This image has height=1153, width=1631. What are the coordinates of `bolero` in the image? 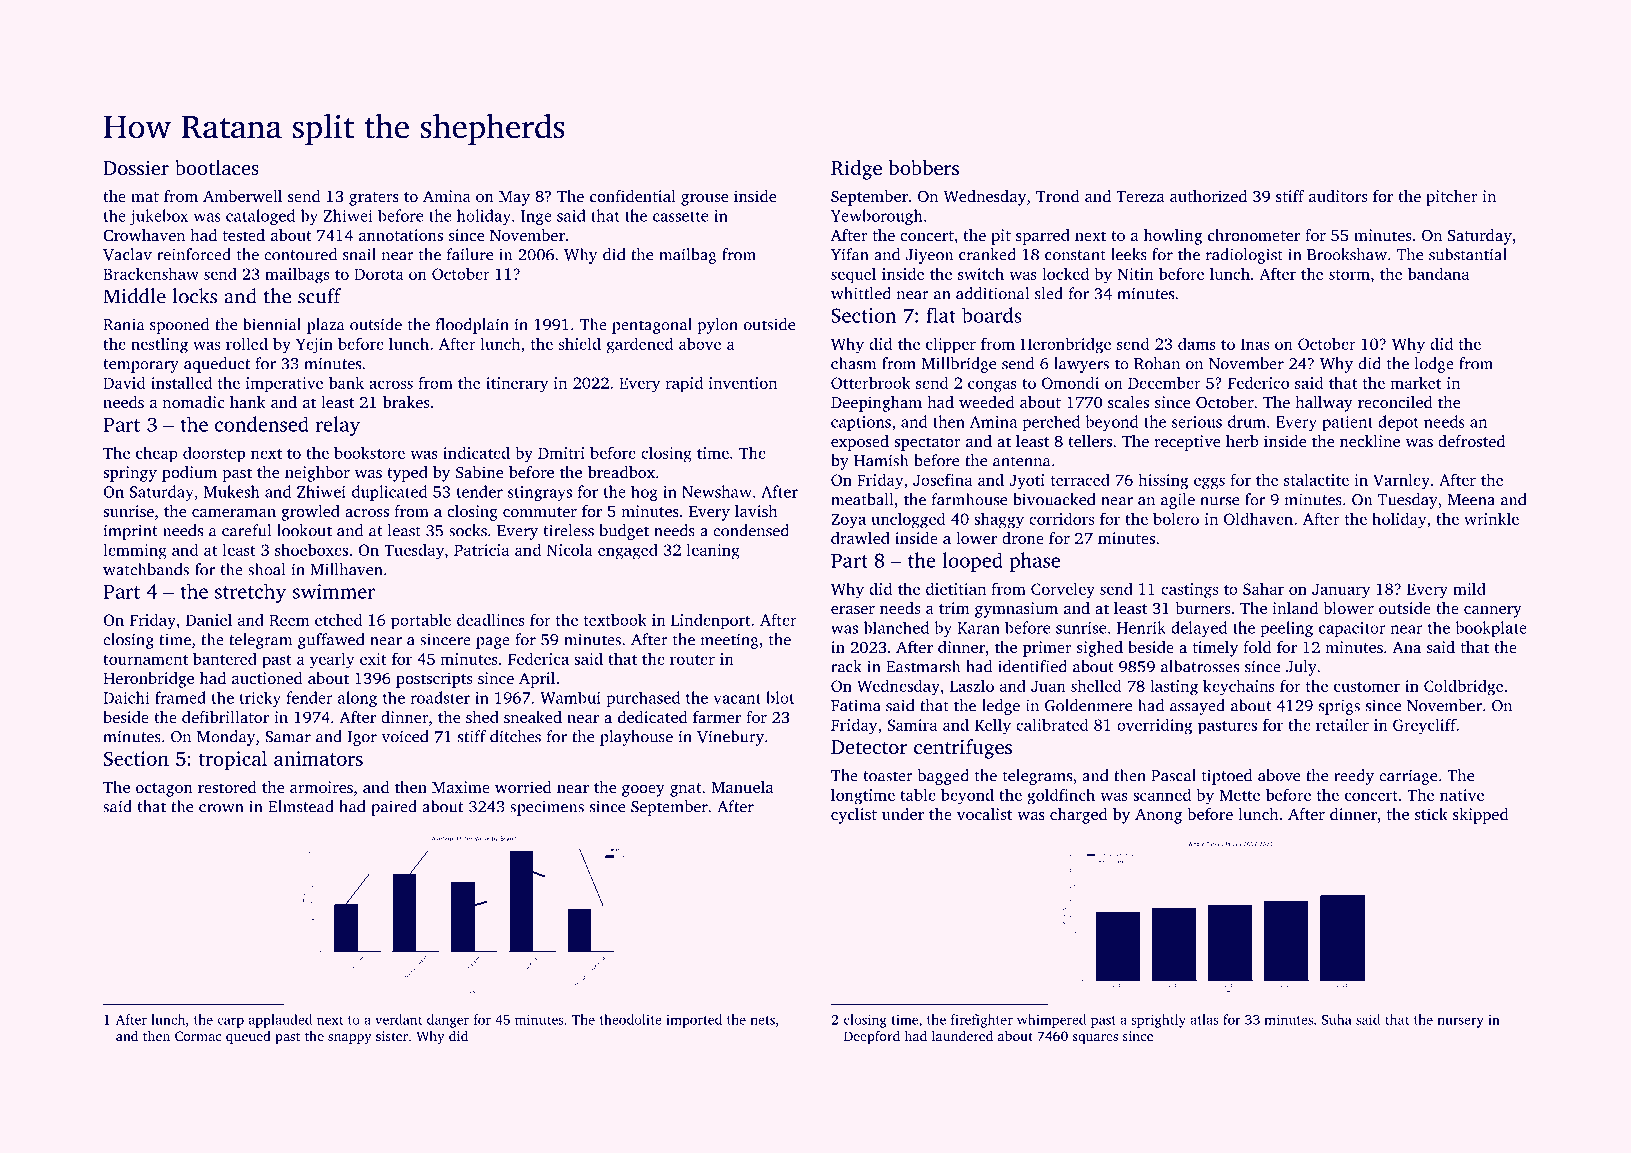 It's located at (1176, 518).
